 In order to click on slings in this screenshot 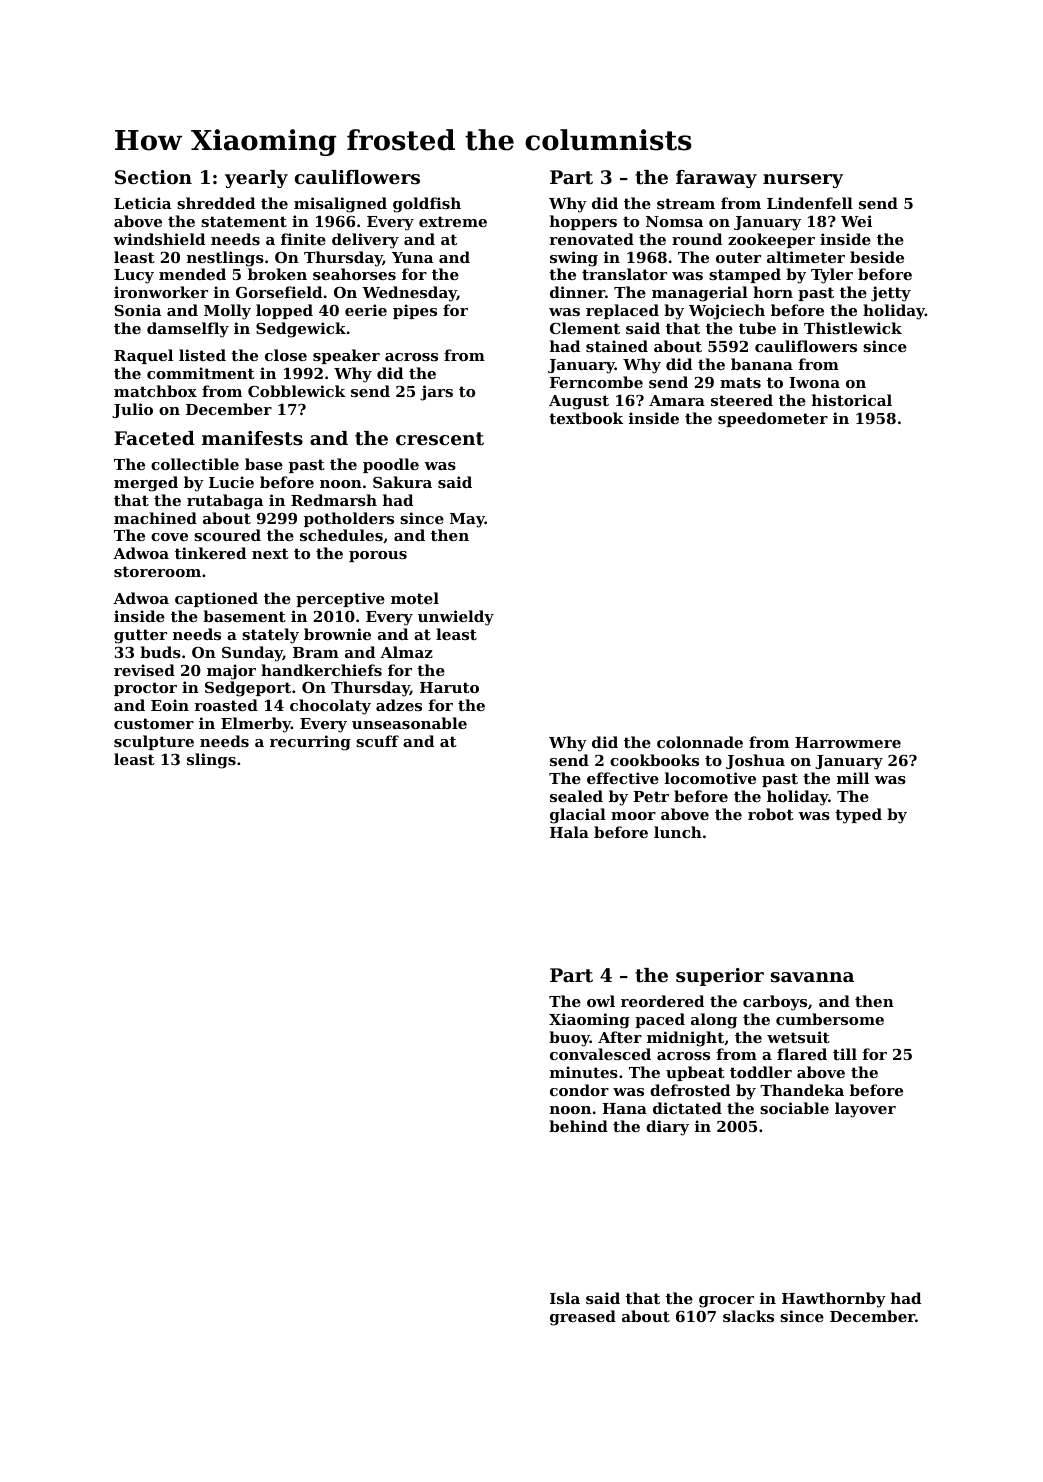, I will do `click(211, 761)`.
